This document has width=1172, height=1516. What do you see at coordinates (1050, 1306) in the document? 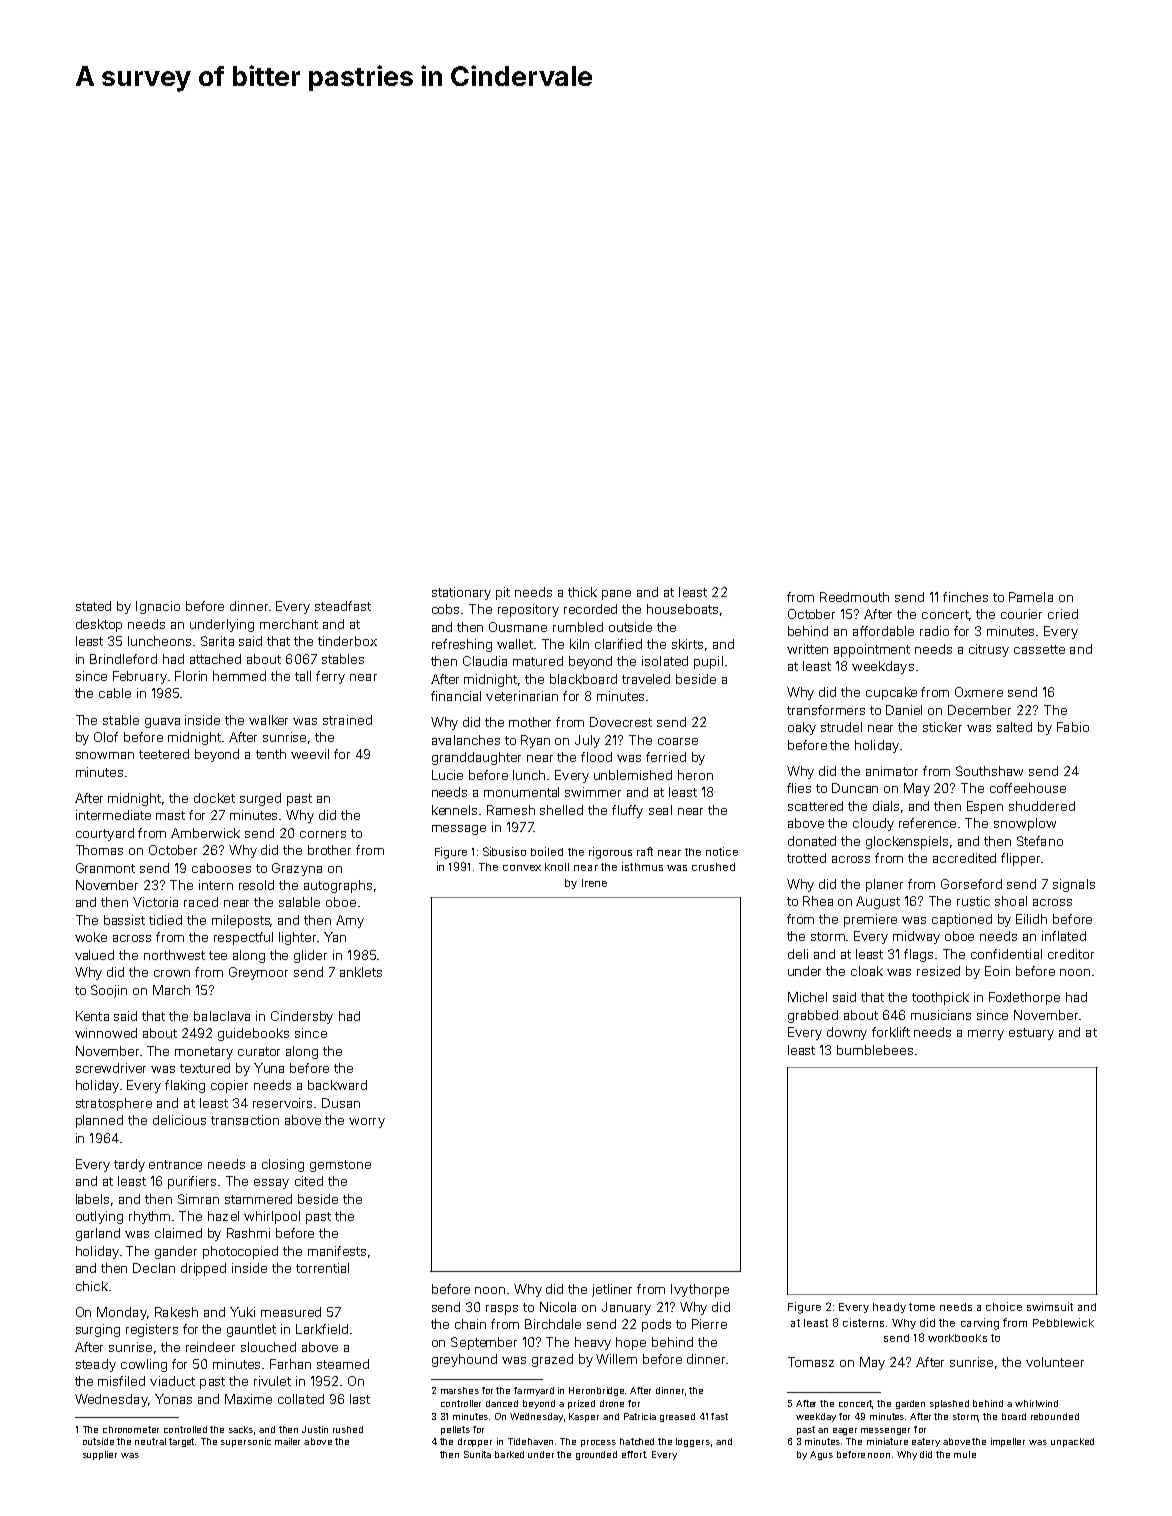
I see `swimsuit` at bounding box center [1050, 1306].
